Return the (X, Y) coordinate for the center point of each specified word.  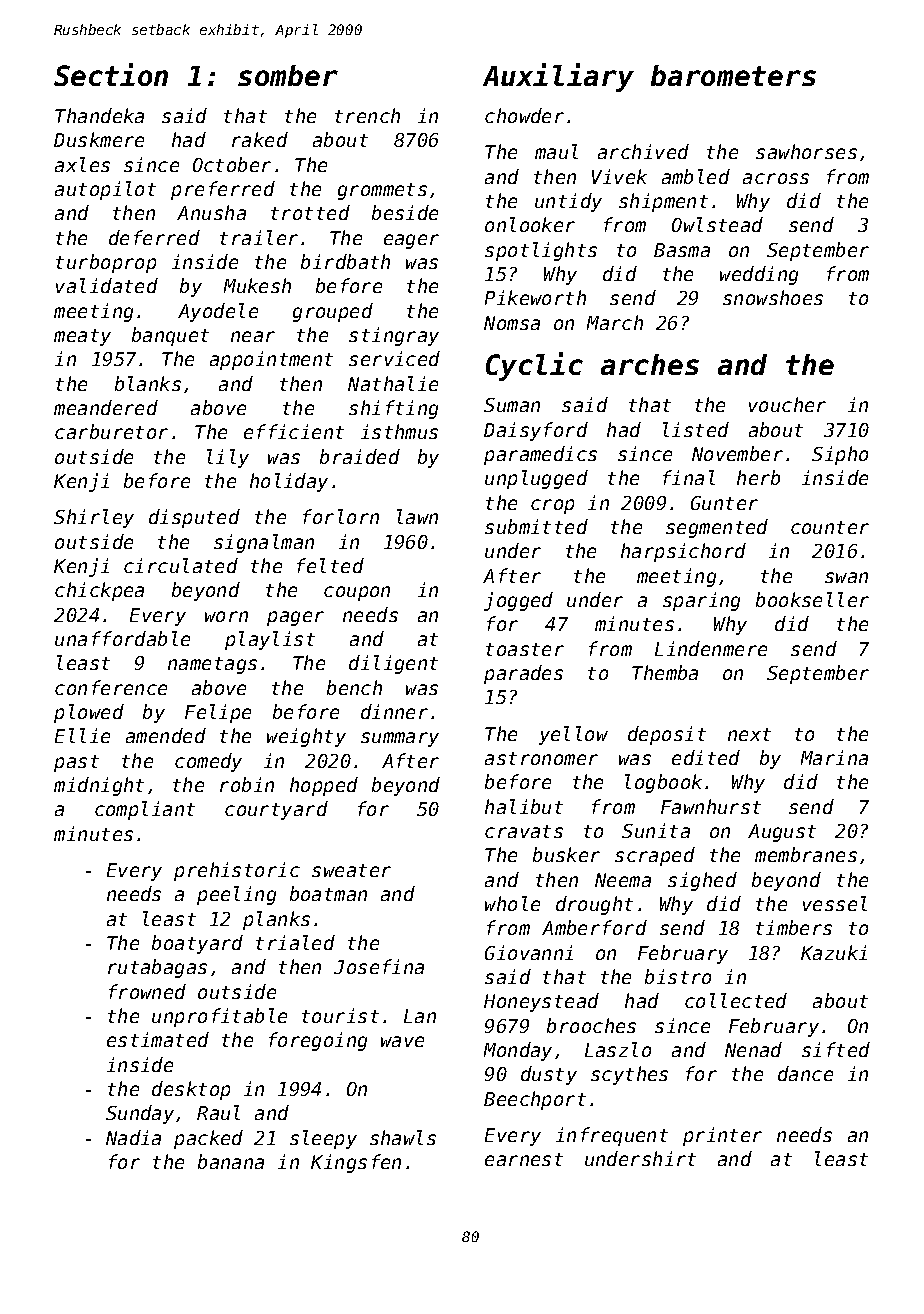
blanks (148, 383)
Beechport (535, 1100)
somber (288, 75)
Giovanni (529, 952)
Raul (218, 1112)
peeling (236, 895)
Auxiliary (558, 77)
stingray (394, 336)
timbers (794, 927)
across (776, 178)
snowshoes (773, 297)
